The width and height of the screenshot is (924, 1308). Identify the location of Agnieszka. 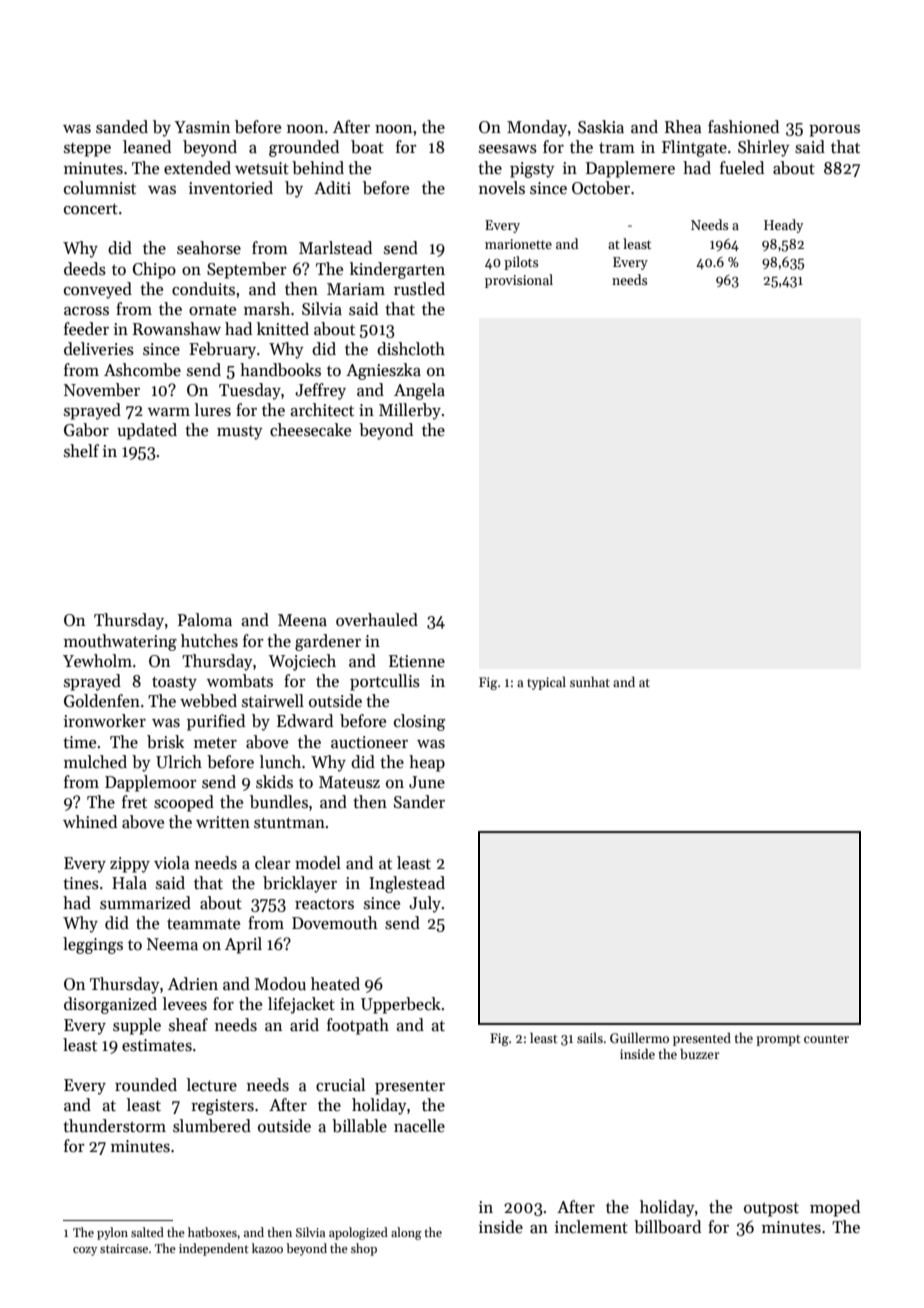
(383, 371).
